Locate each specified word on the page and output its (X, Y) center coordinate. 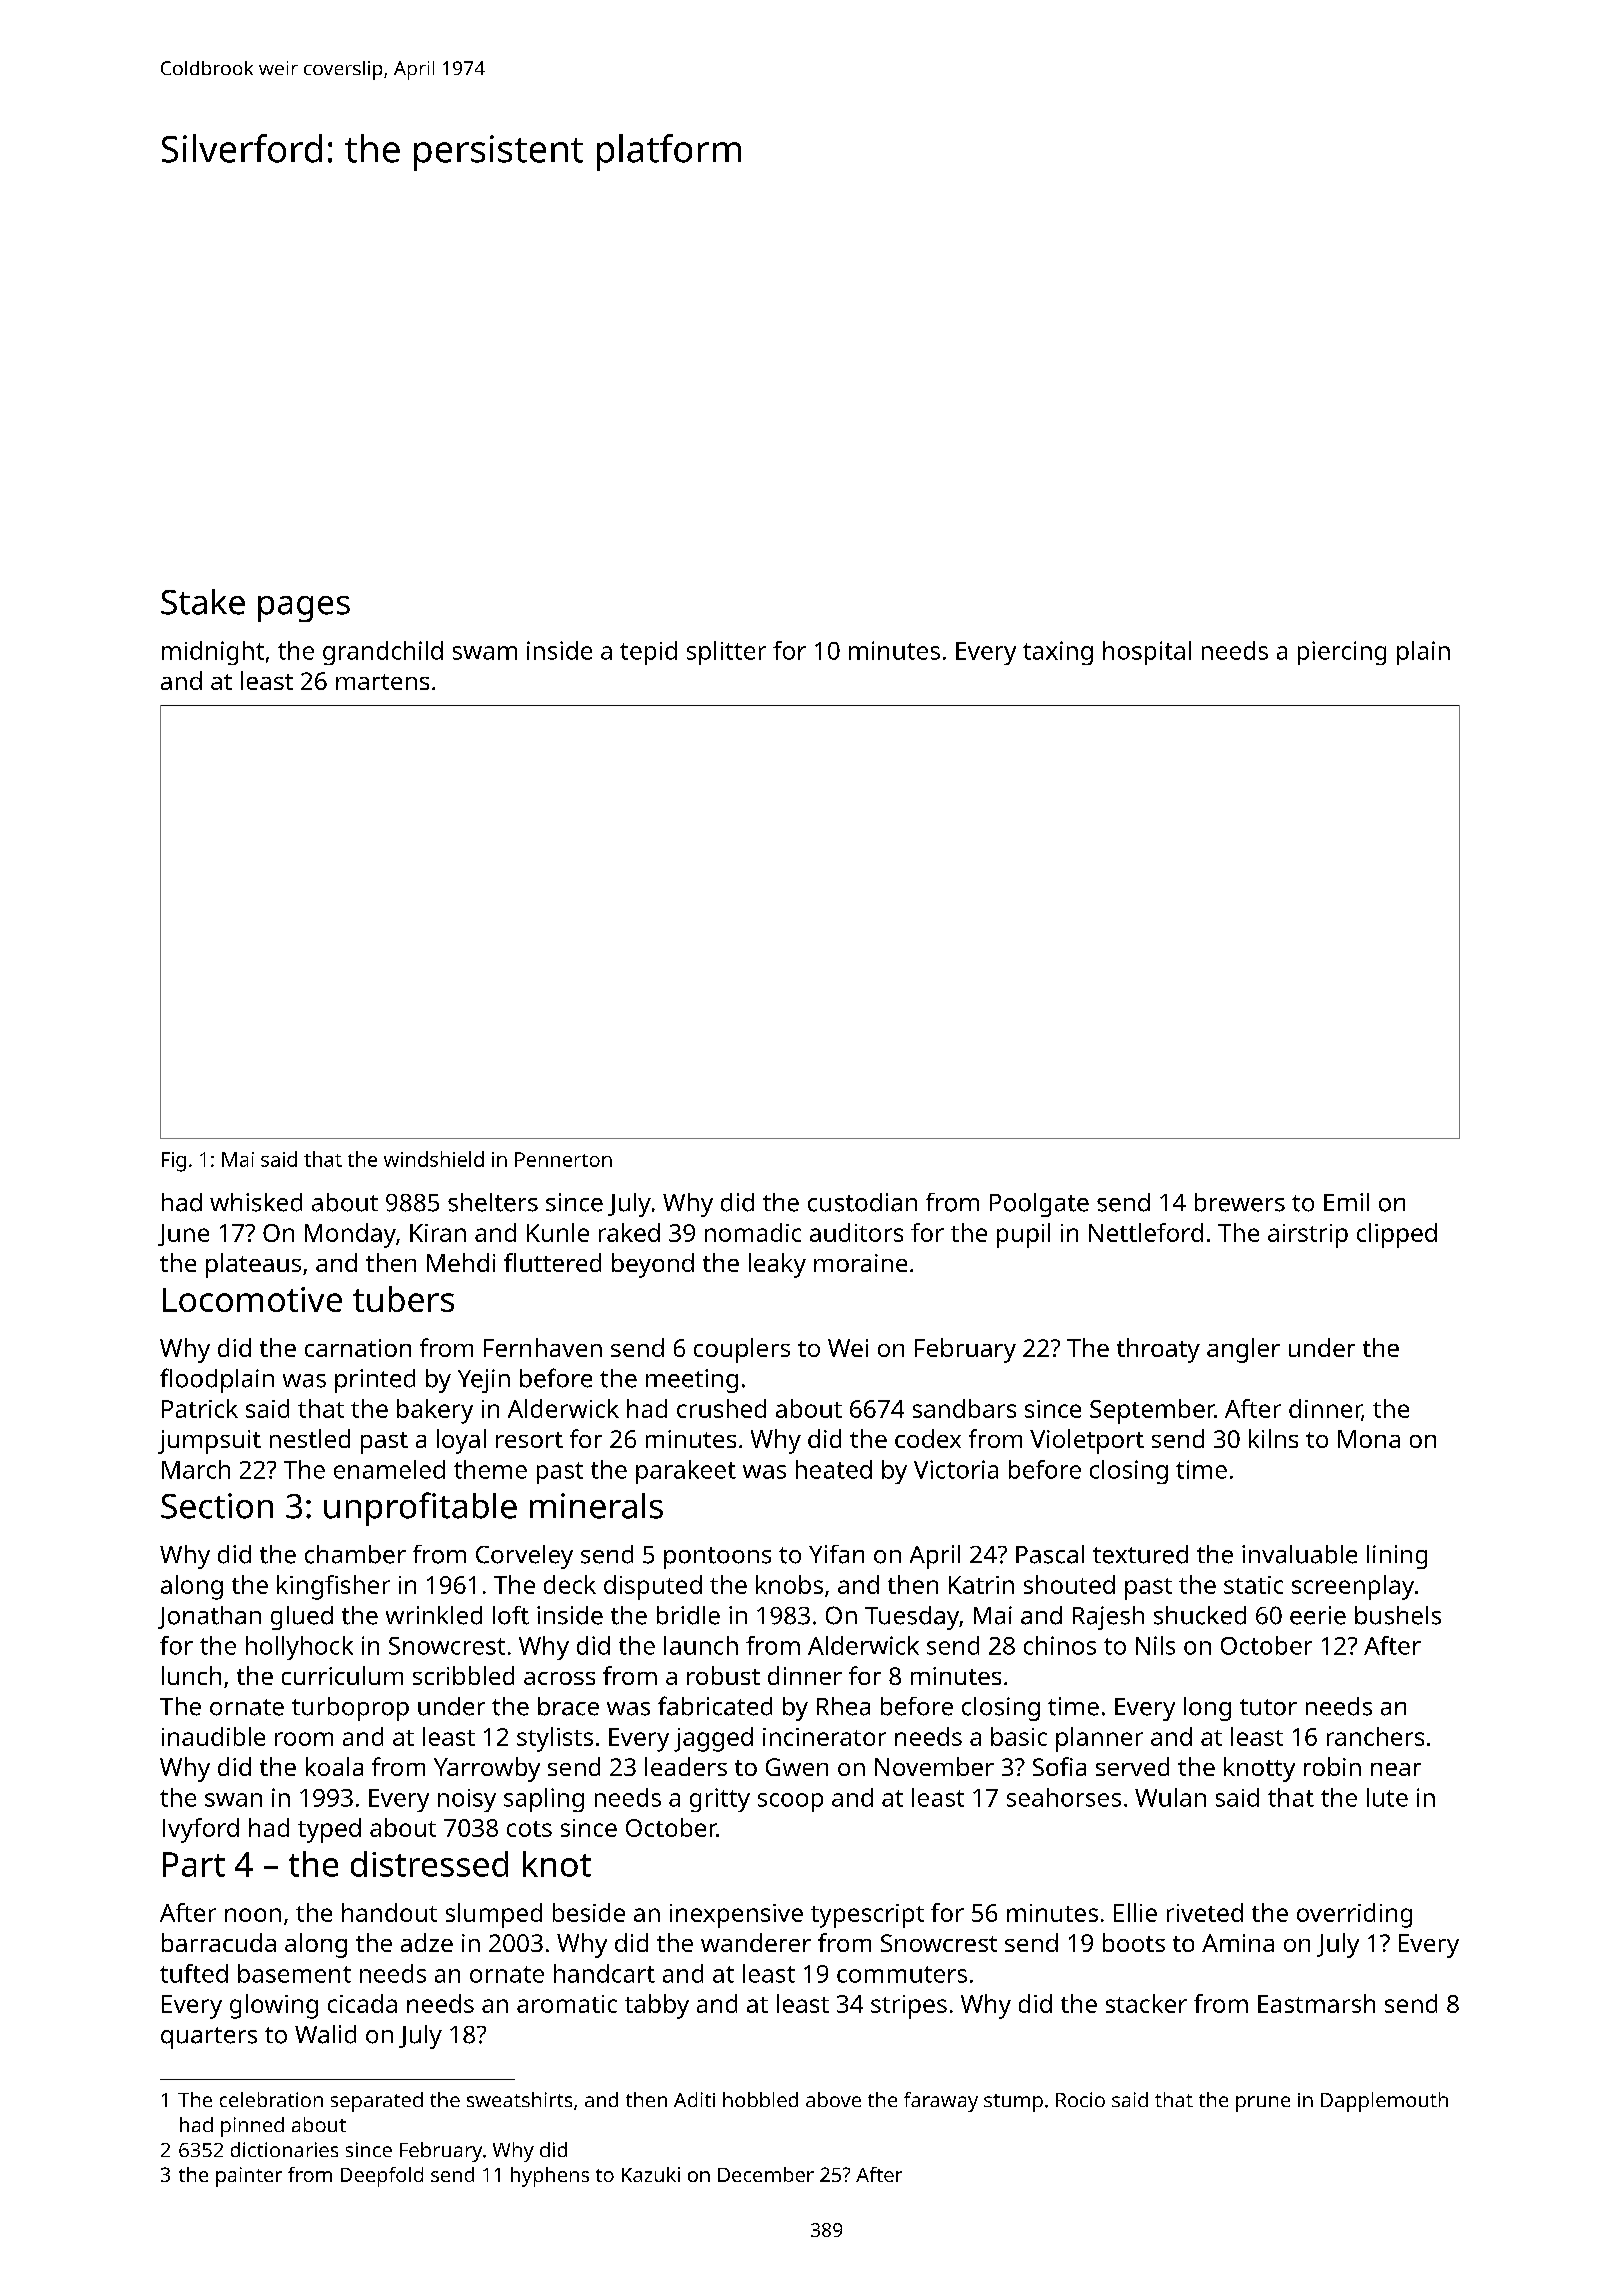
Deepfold (382, 2177)
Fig (174, 1162)
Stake (203, 602)
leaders (686, 1766)
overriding (1354, 1915)
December (766, 2174)
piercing (1342, 653)
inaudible (213, 1736)
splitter (726, 653)
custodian (862, 1202)
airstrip (1308, 1236)
